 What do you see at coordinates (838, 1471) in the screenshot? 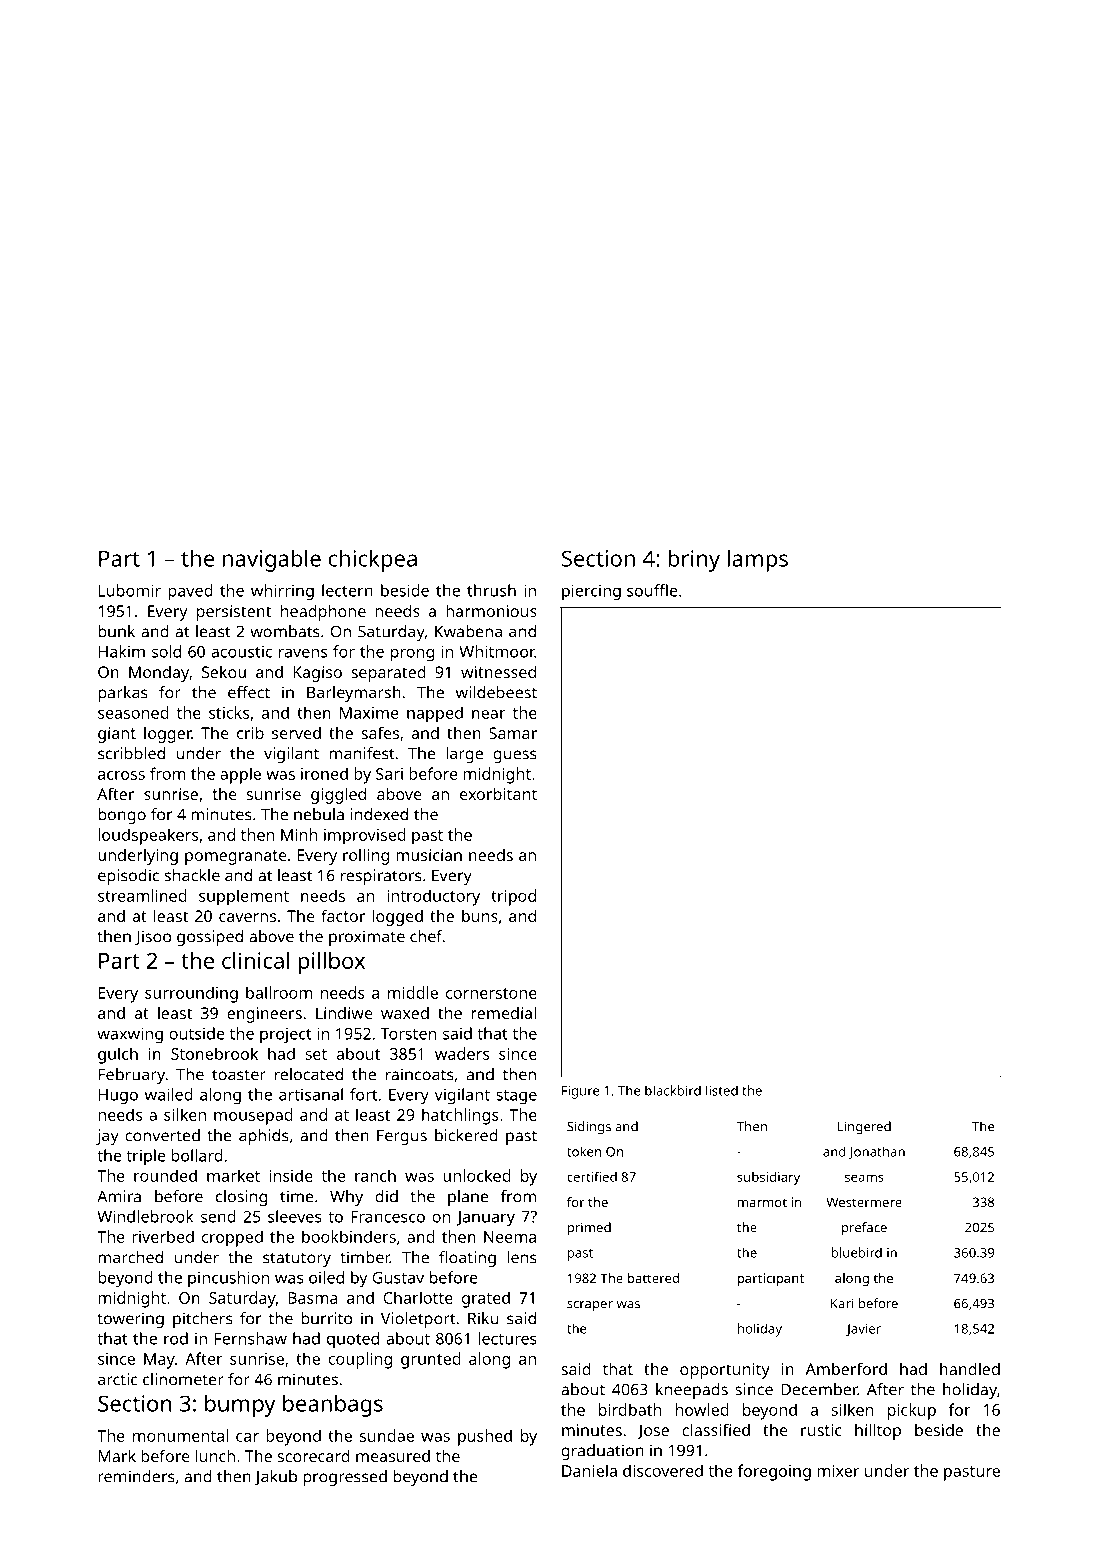
I see `mixer` at bounding box center [838, 1471].
